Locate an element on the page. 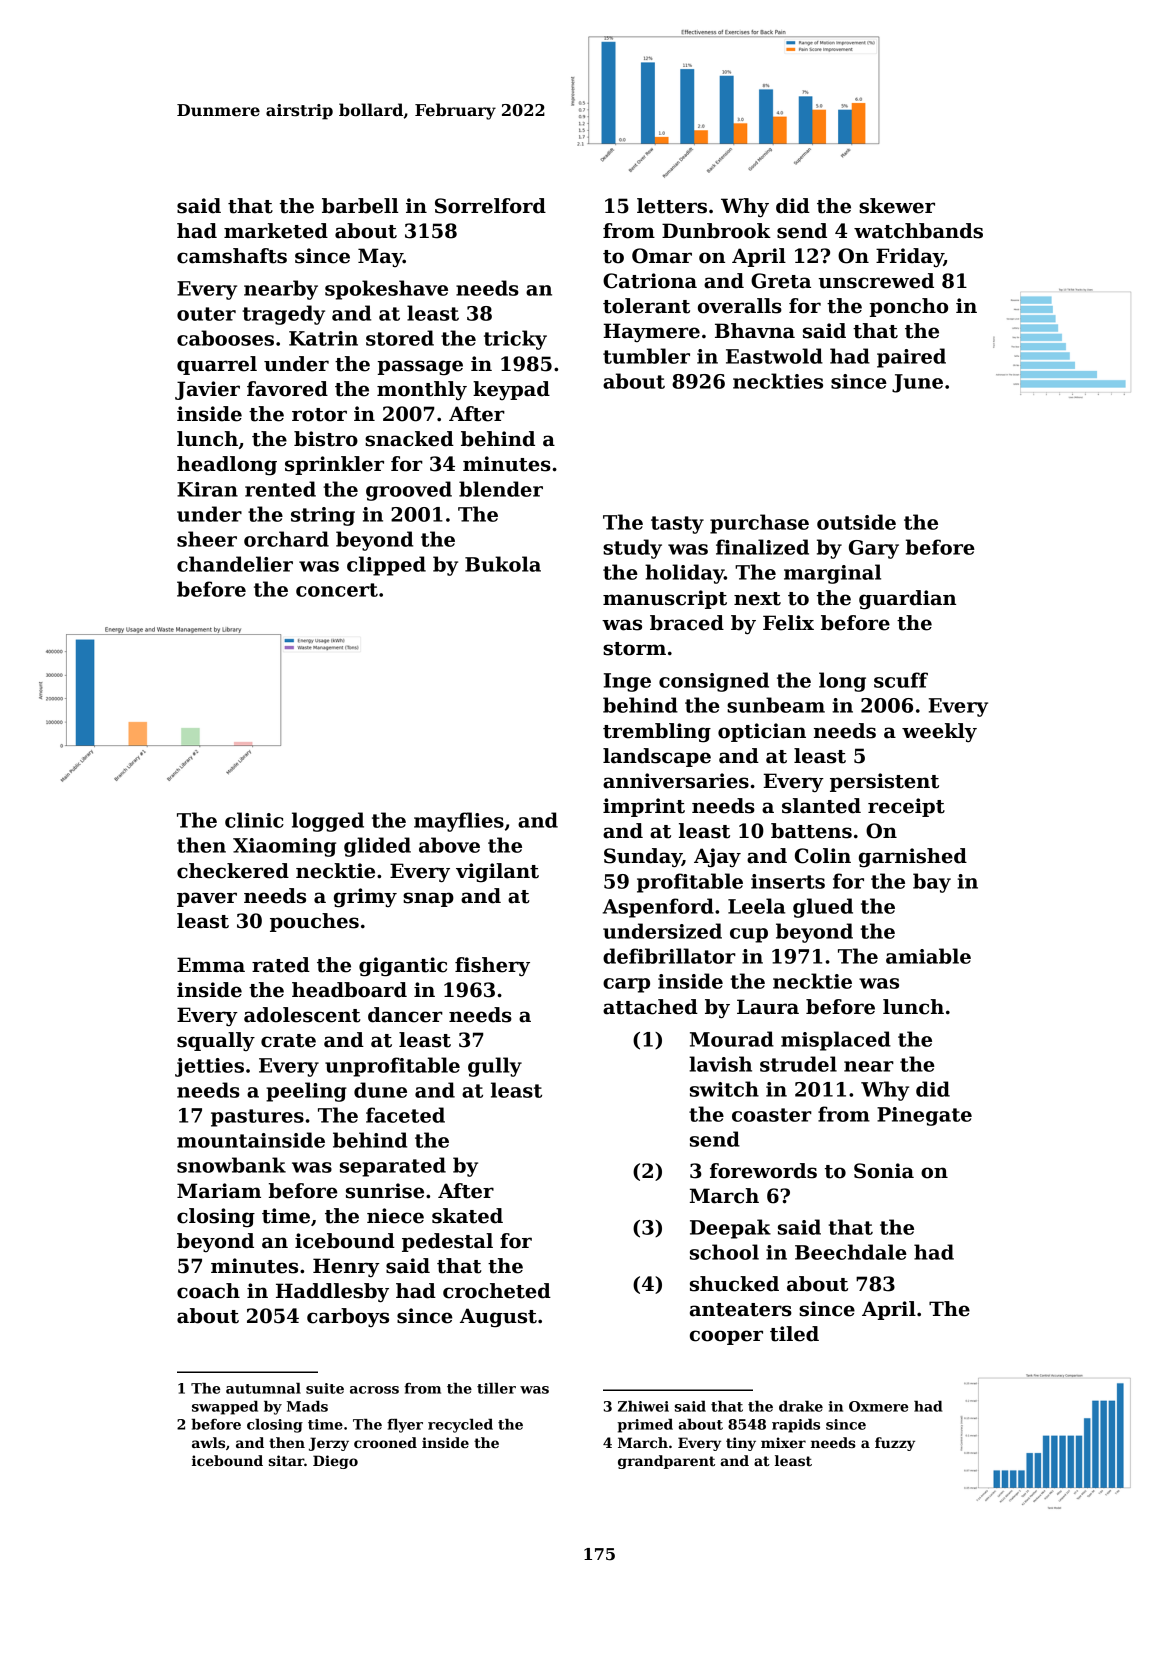 The image size is (1165, 1654). marginal is located at coordinates (832, 574).
